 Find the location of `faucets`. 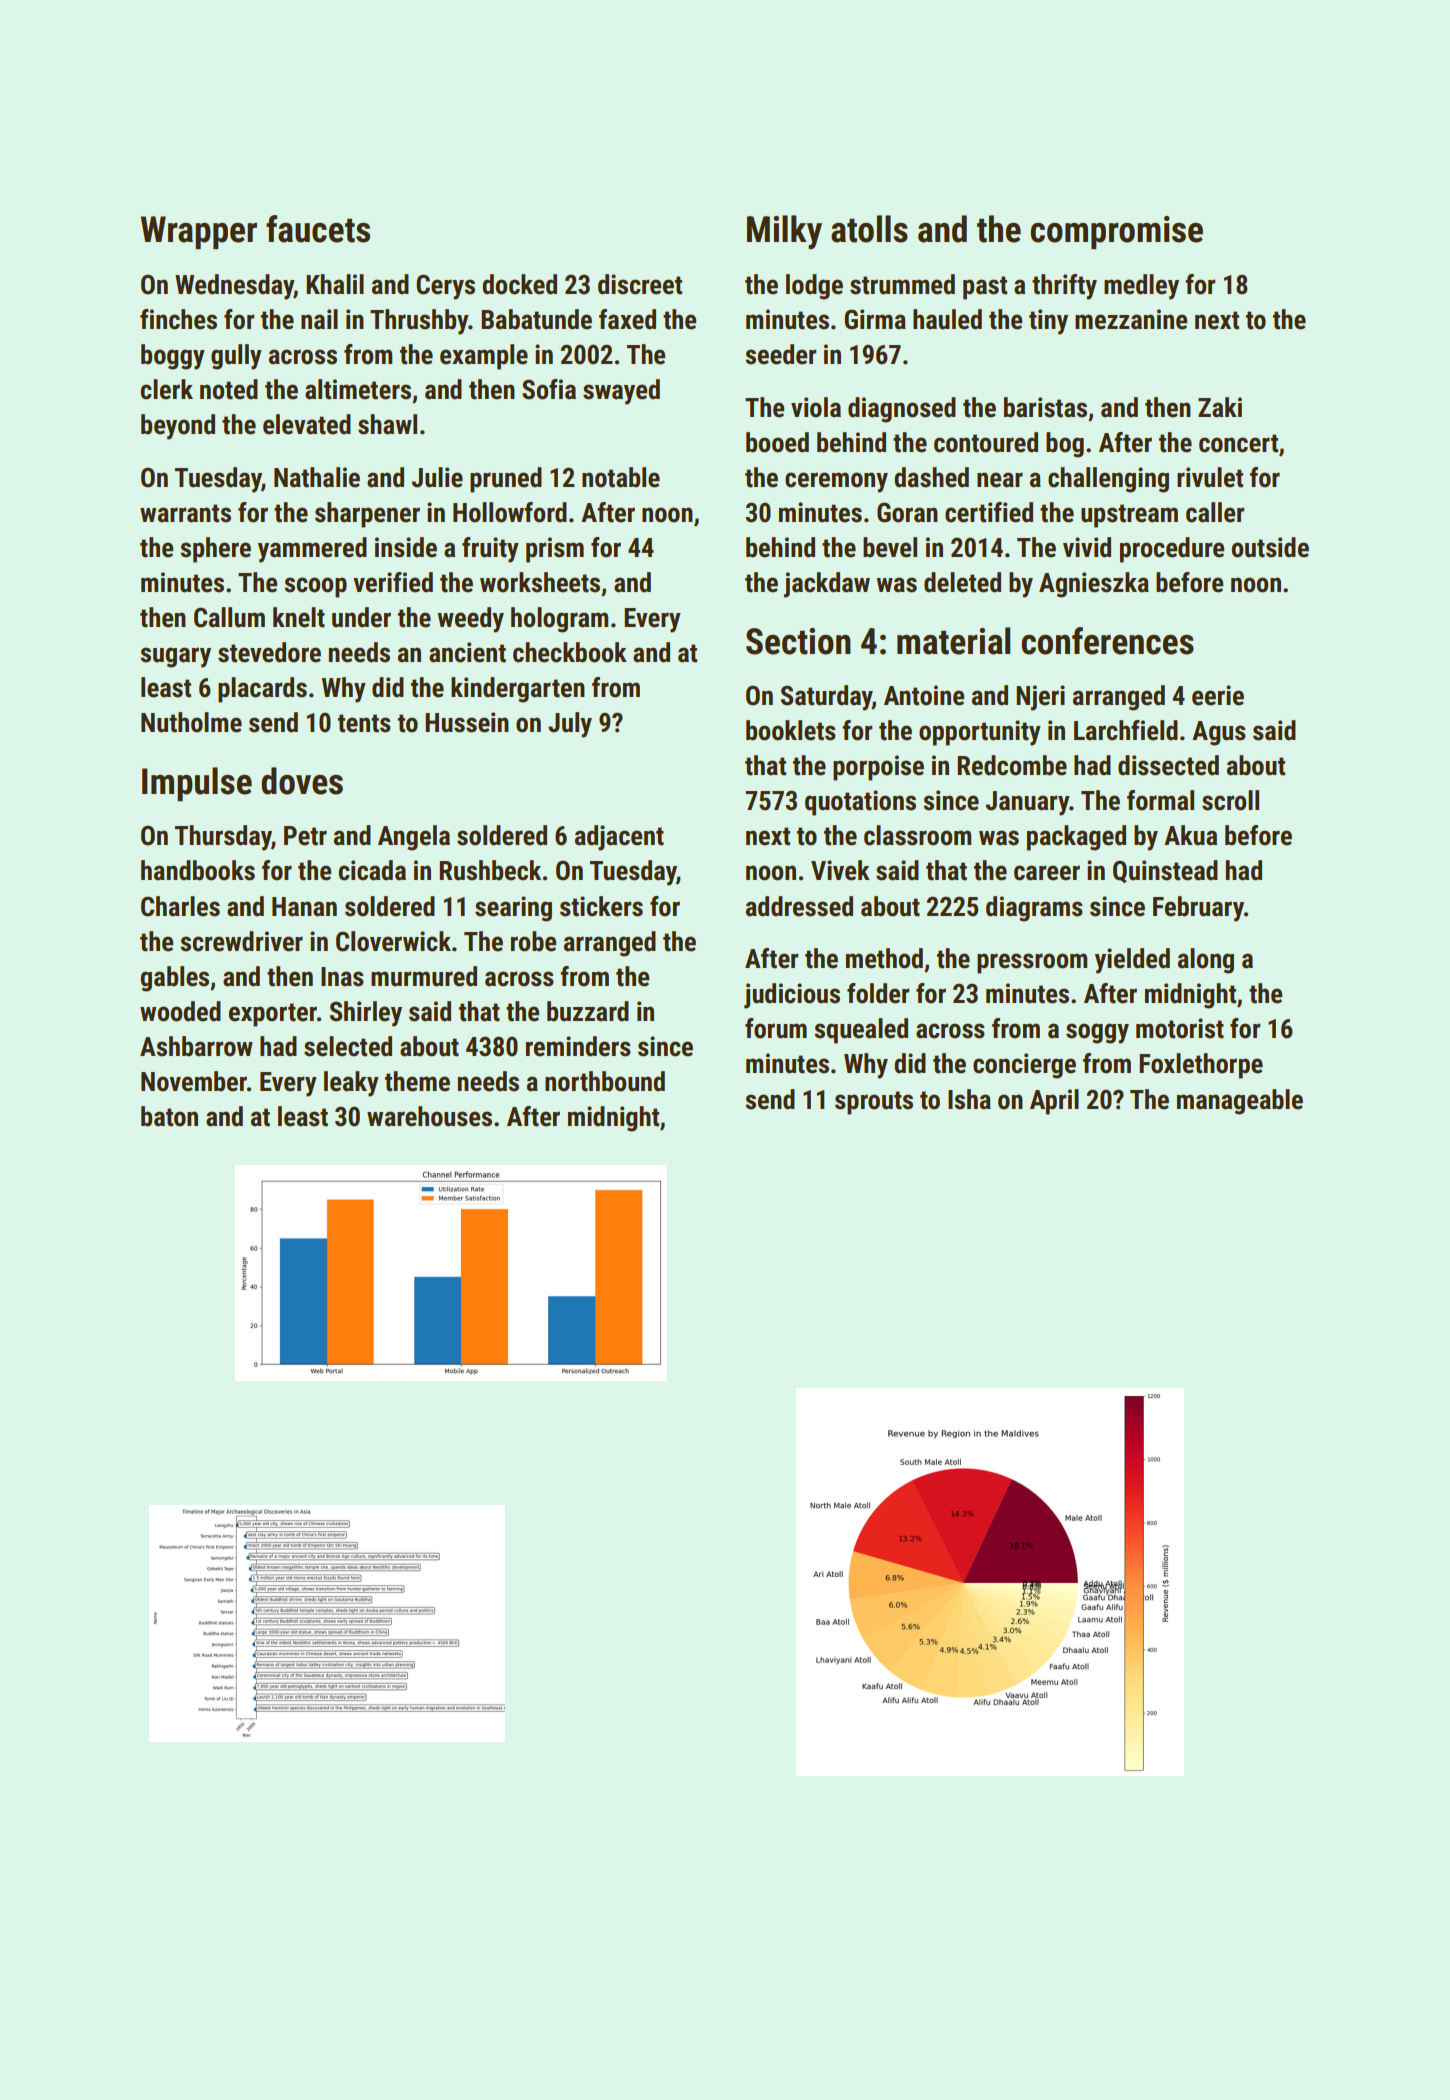

faucets is located at coordinates (318, 229).
